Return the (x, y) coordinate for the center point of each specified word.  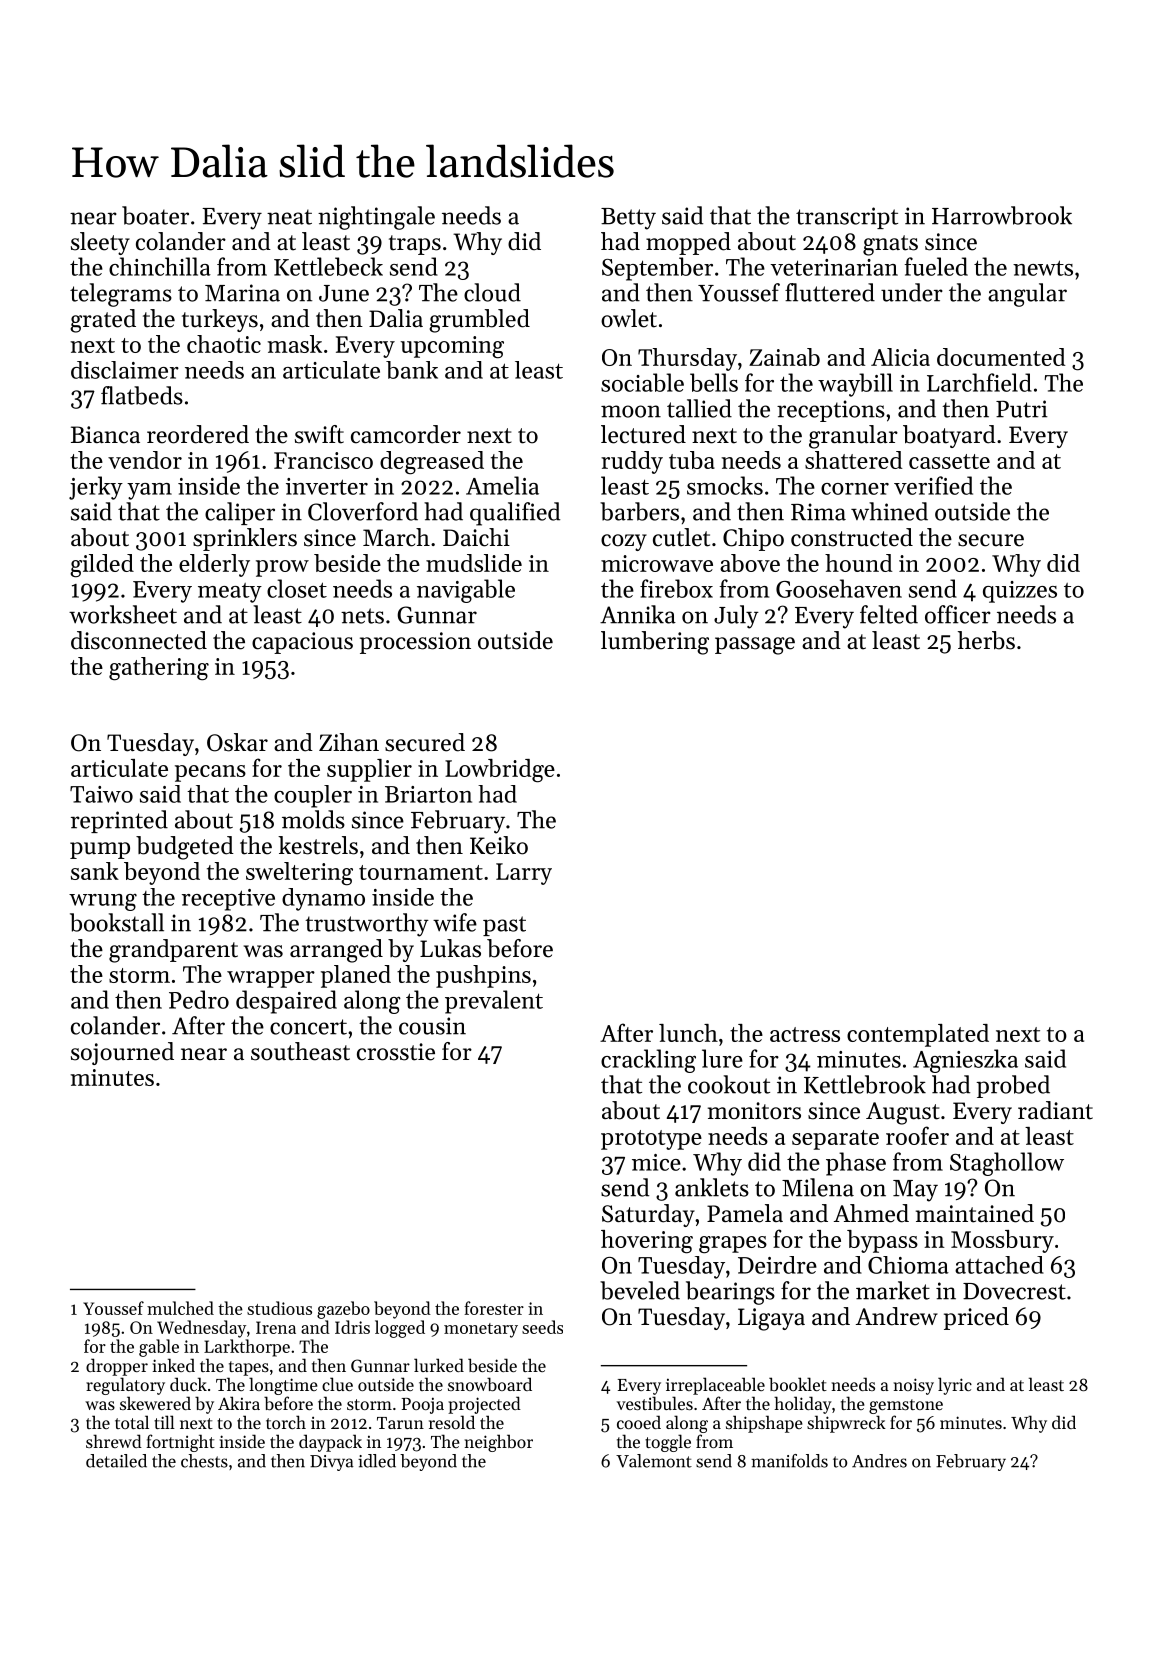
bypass (882, 1241)
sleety (100, 243)
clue (337, 1384)
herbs (986, 640)
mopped (688, 243)
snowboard (490, 1384)
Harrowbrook (1002, 215)
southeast (300, 1051)
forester (494, 1308)
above (750, 563)
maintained (975, 1213)
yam (149, 491)
